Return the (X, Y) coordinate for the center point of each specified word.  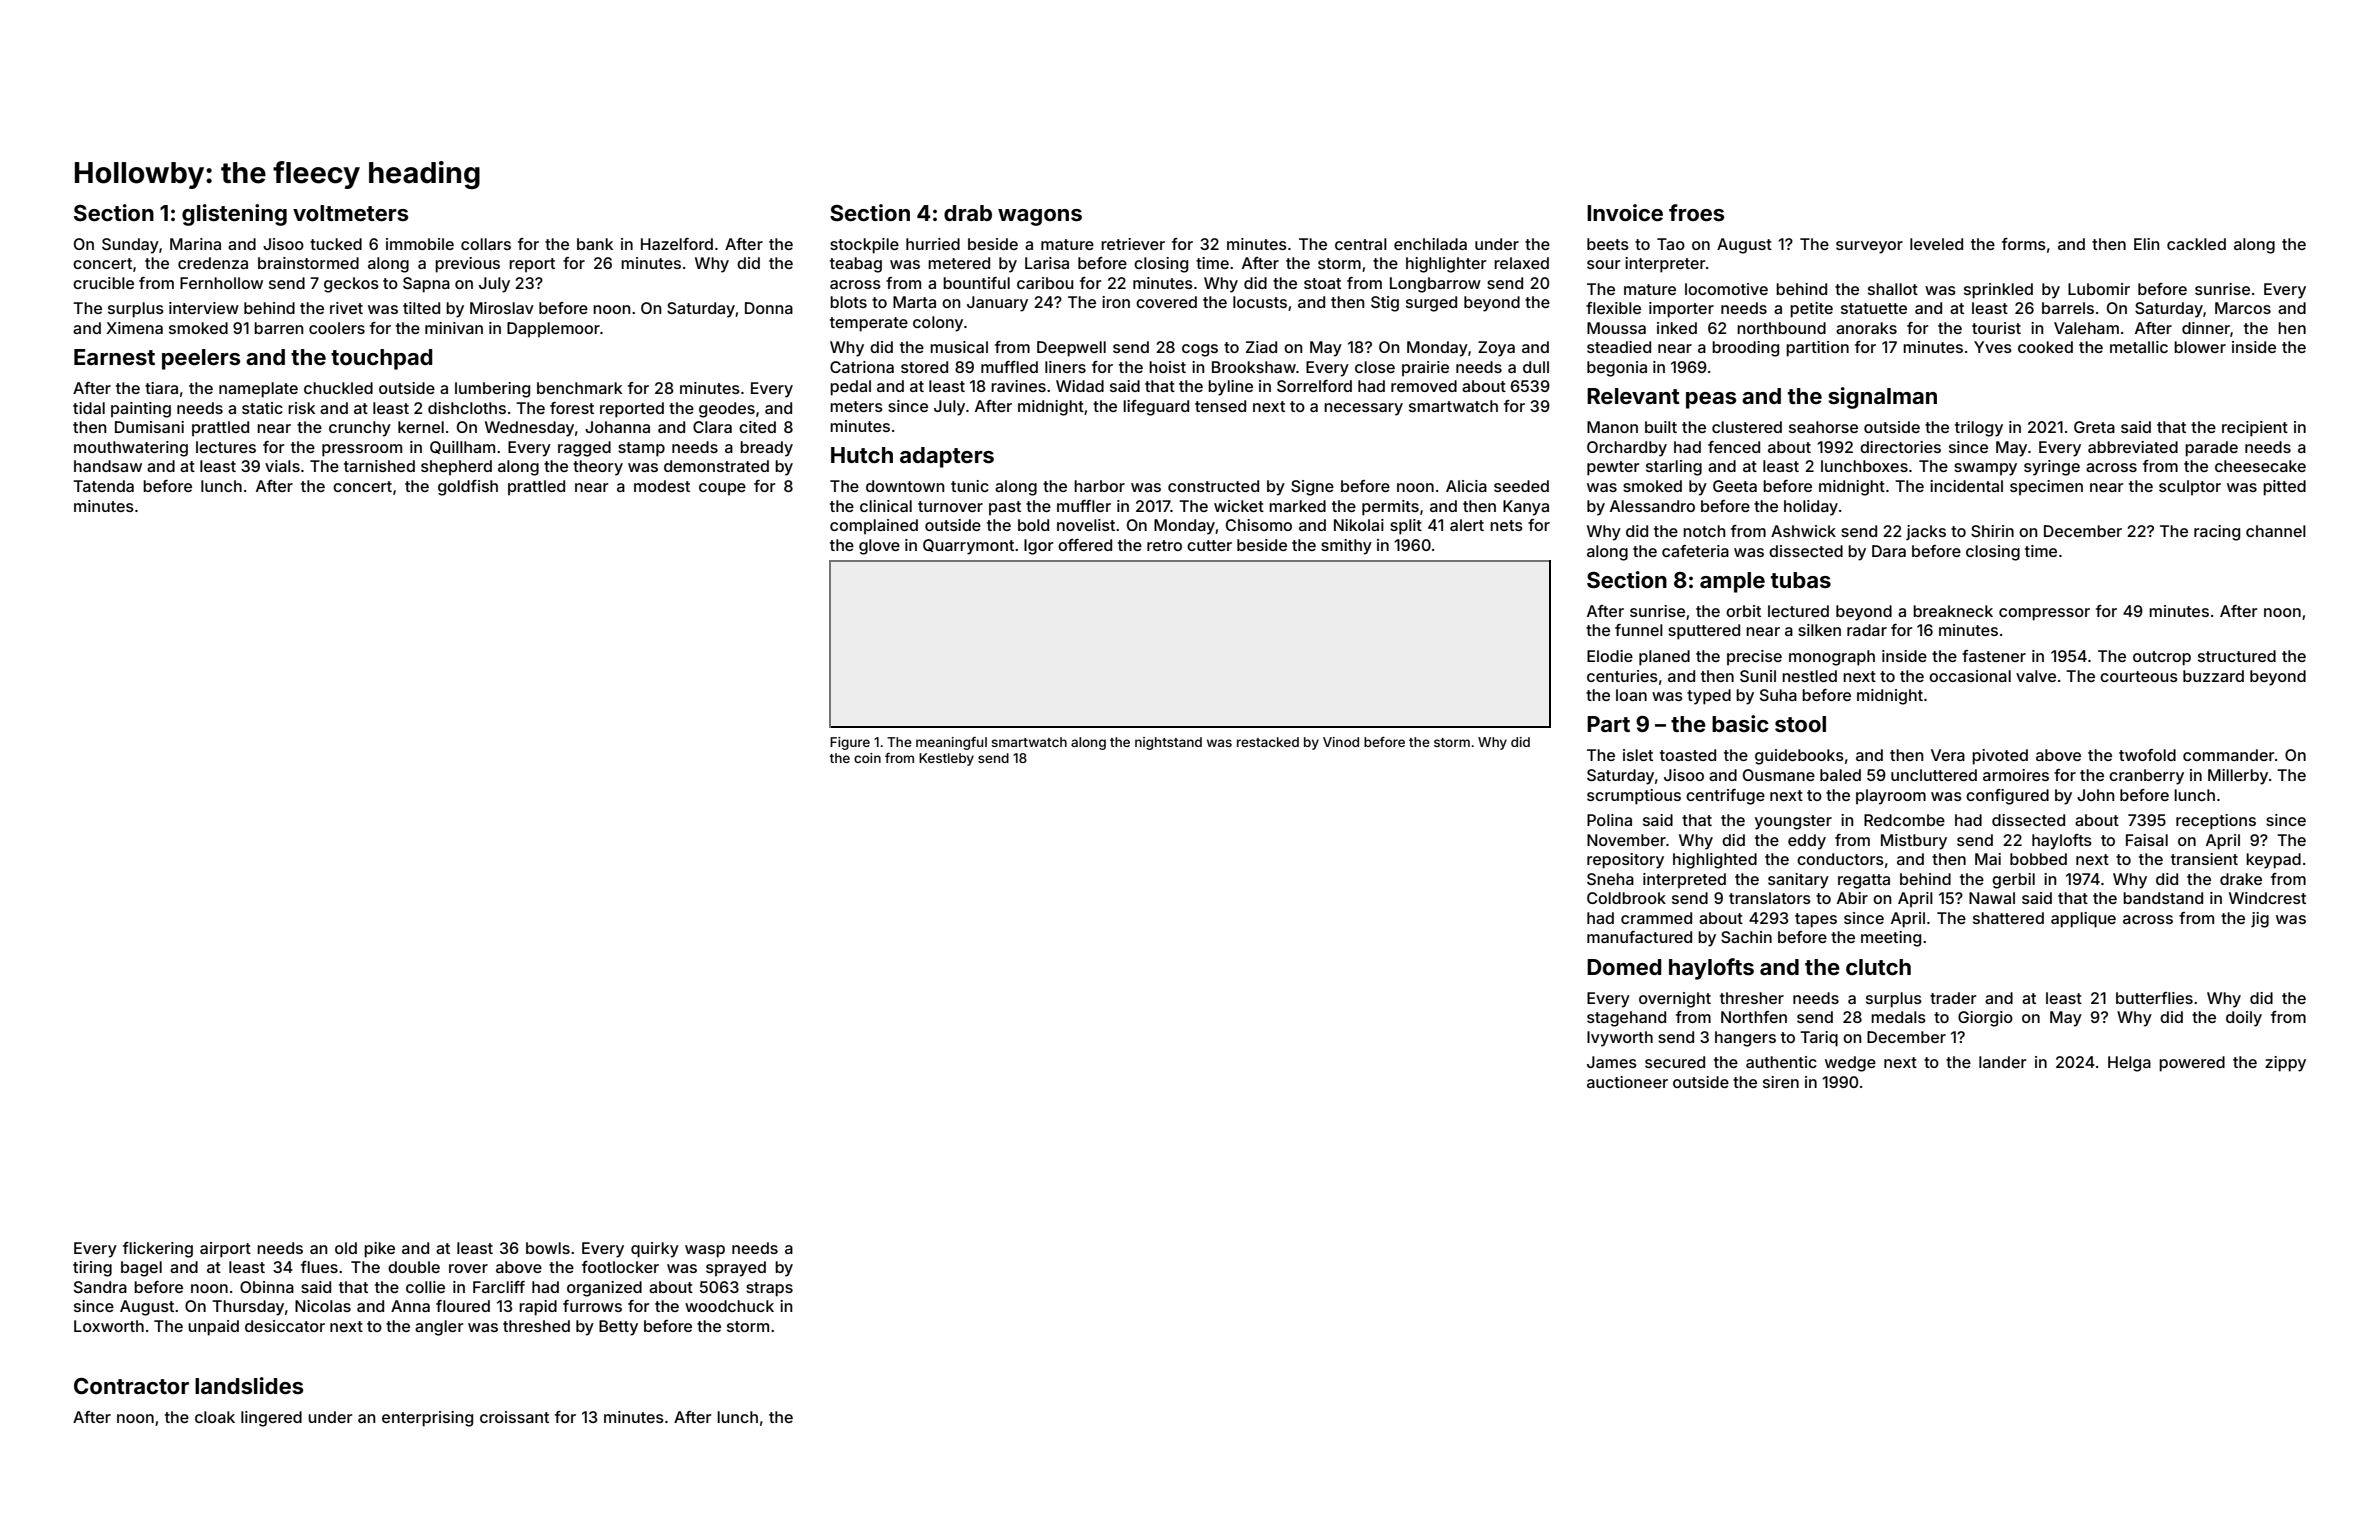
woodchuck (729, 1306)
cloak (215, 1417)
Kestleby (946, 759)
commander (2228, 755)
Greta (2094, 427)
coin (867, 758)
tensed (1220, 406)
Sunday (130, 246)
